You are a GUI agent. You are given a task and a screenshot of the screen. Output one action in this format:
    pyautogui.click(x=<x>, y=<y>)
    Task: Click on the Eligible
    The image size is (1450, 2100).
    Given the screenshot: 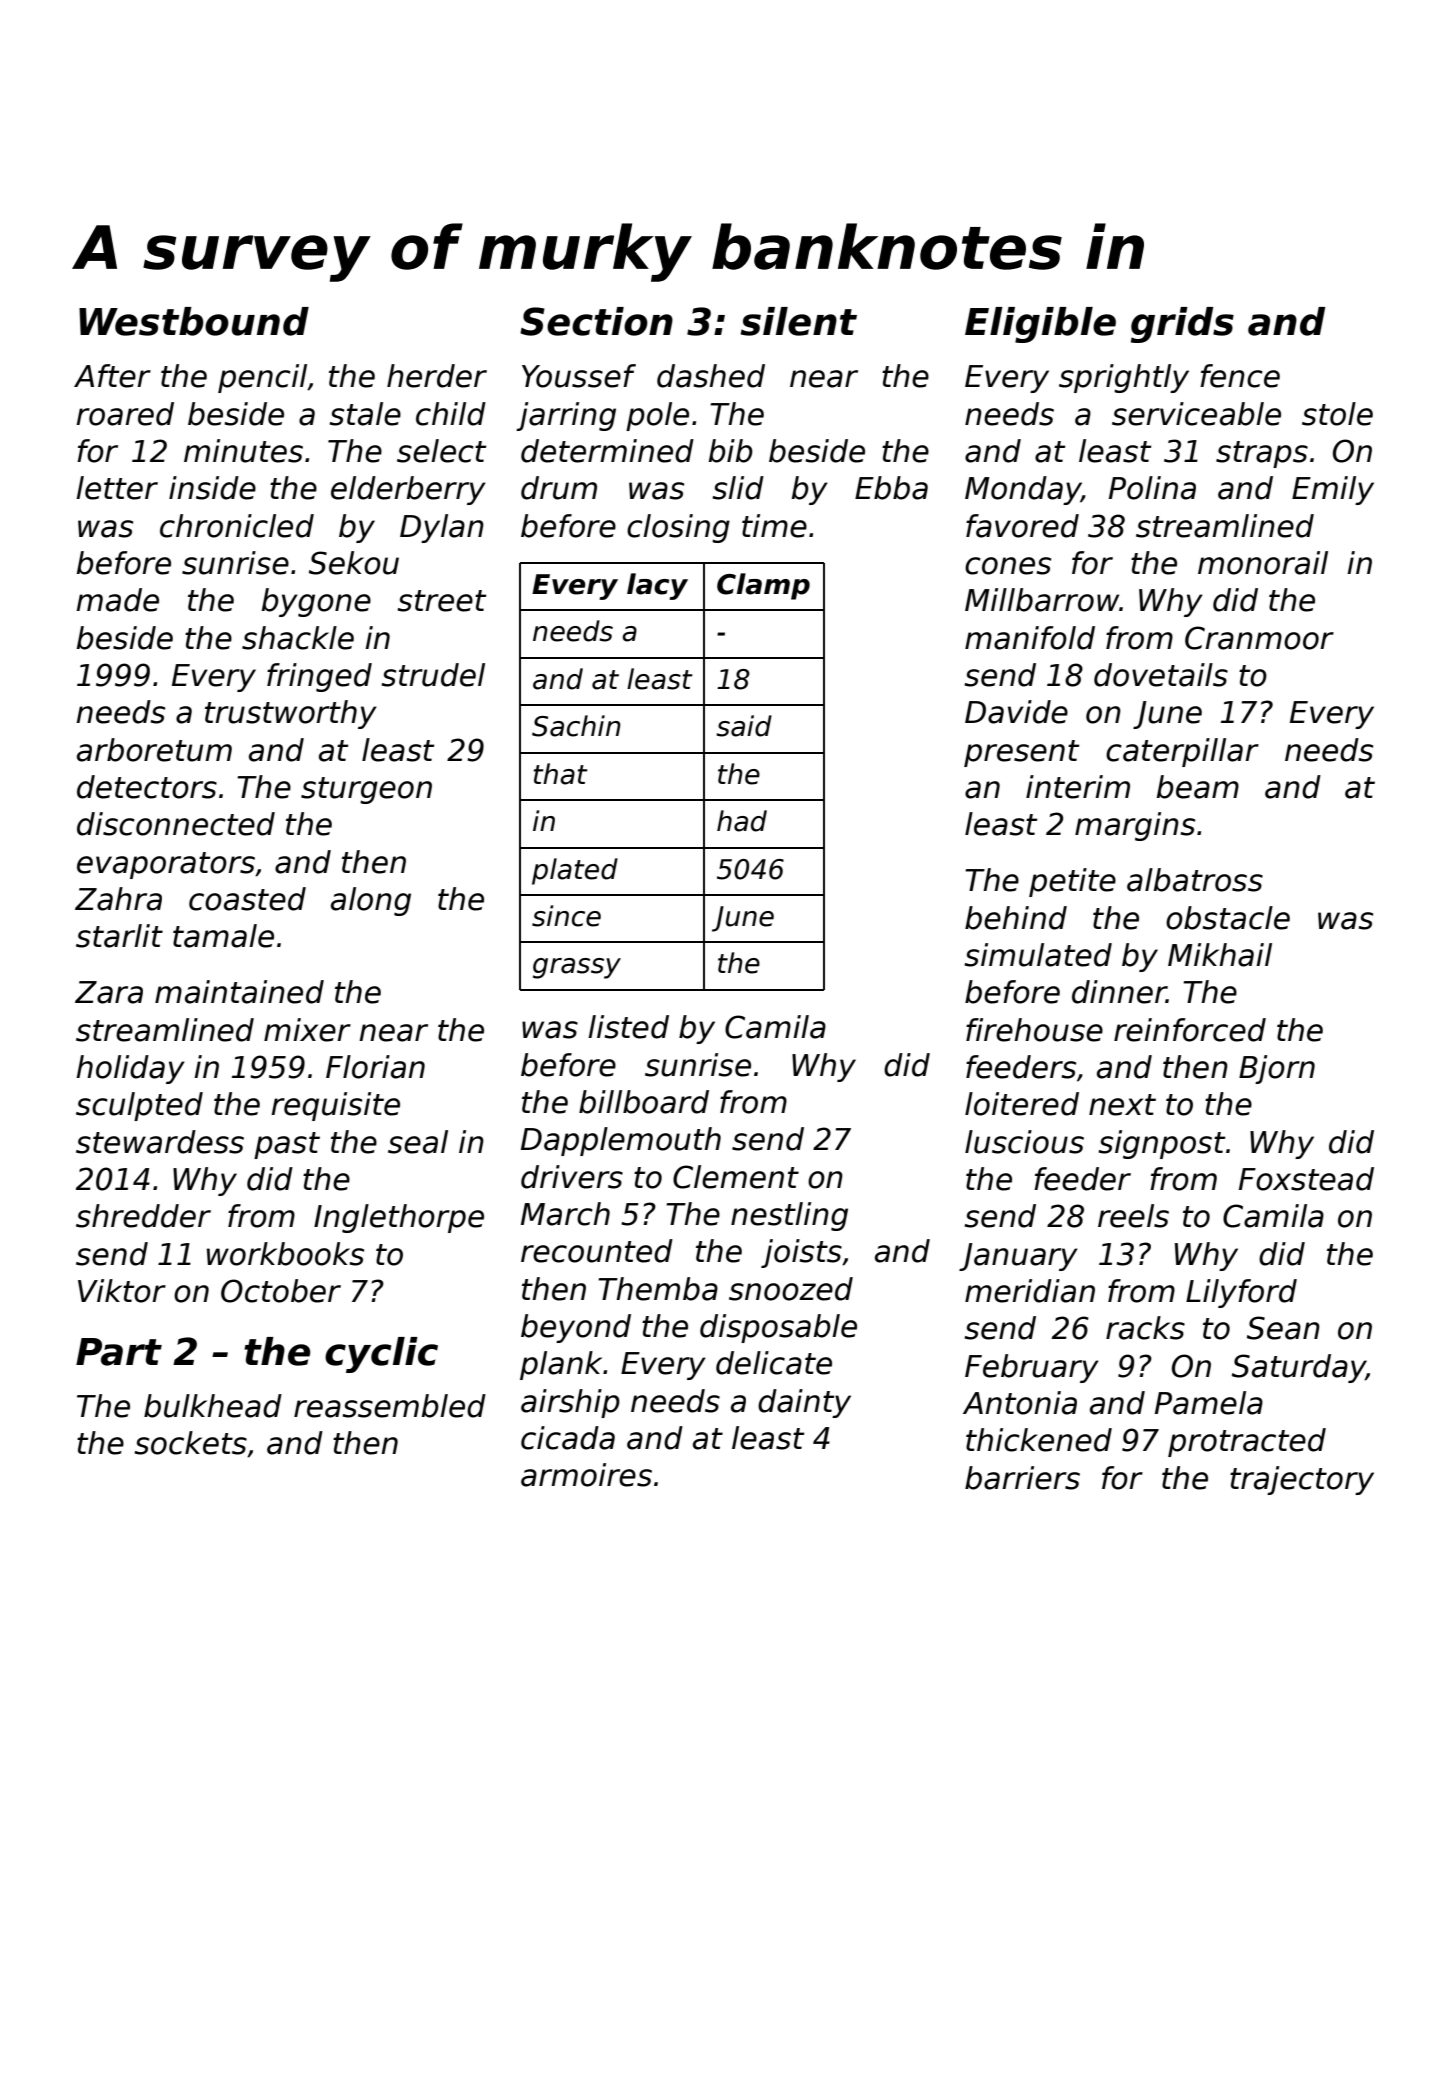 What is the action you would take?
    pyautogui.click(x=1040, y=325)
